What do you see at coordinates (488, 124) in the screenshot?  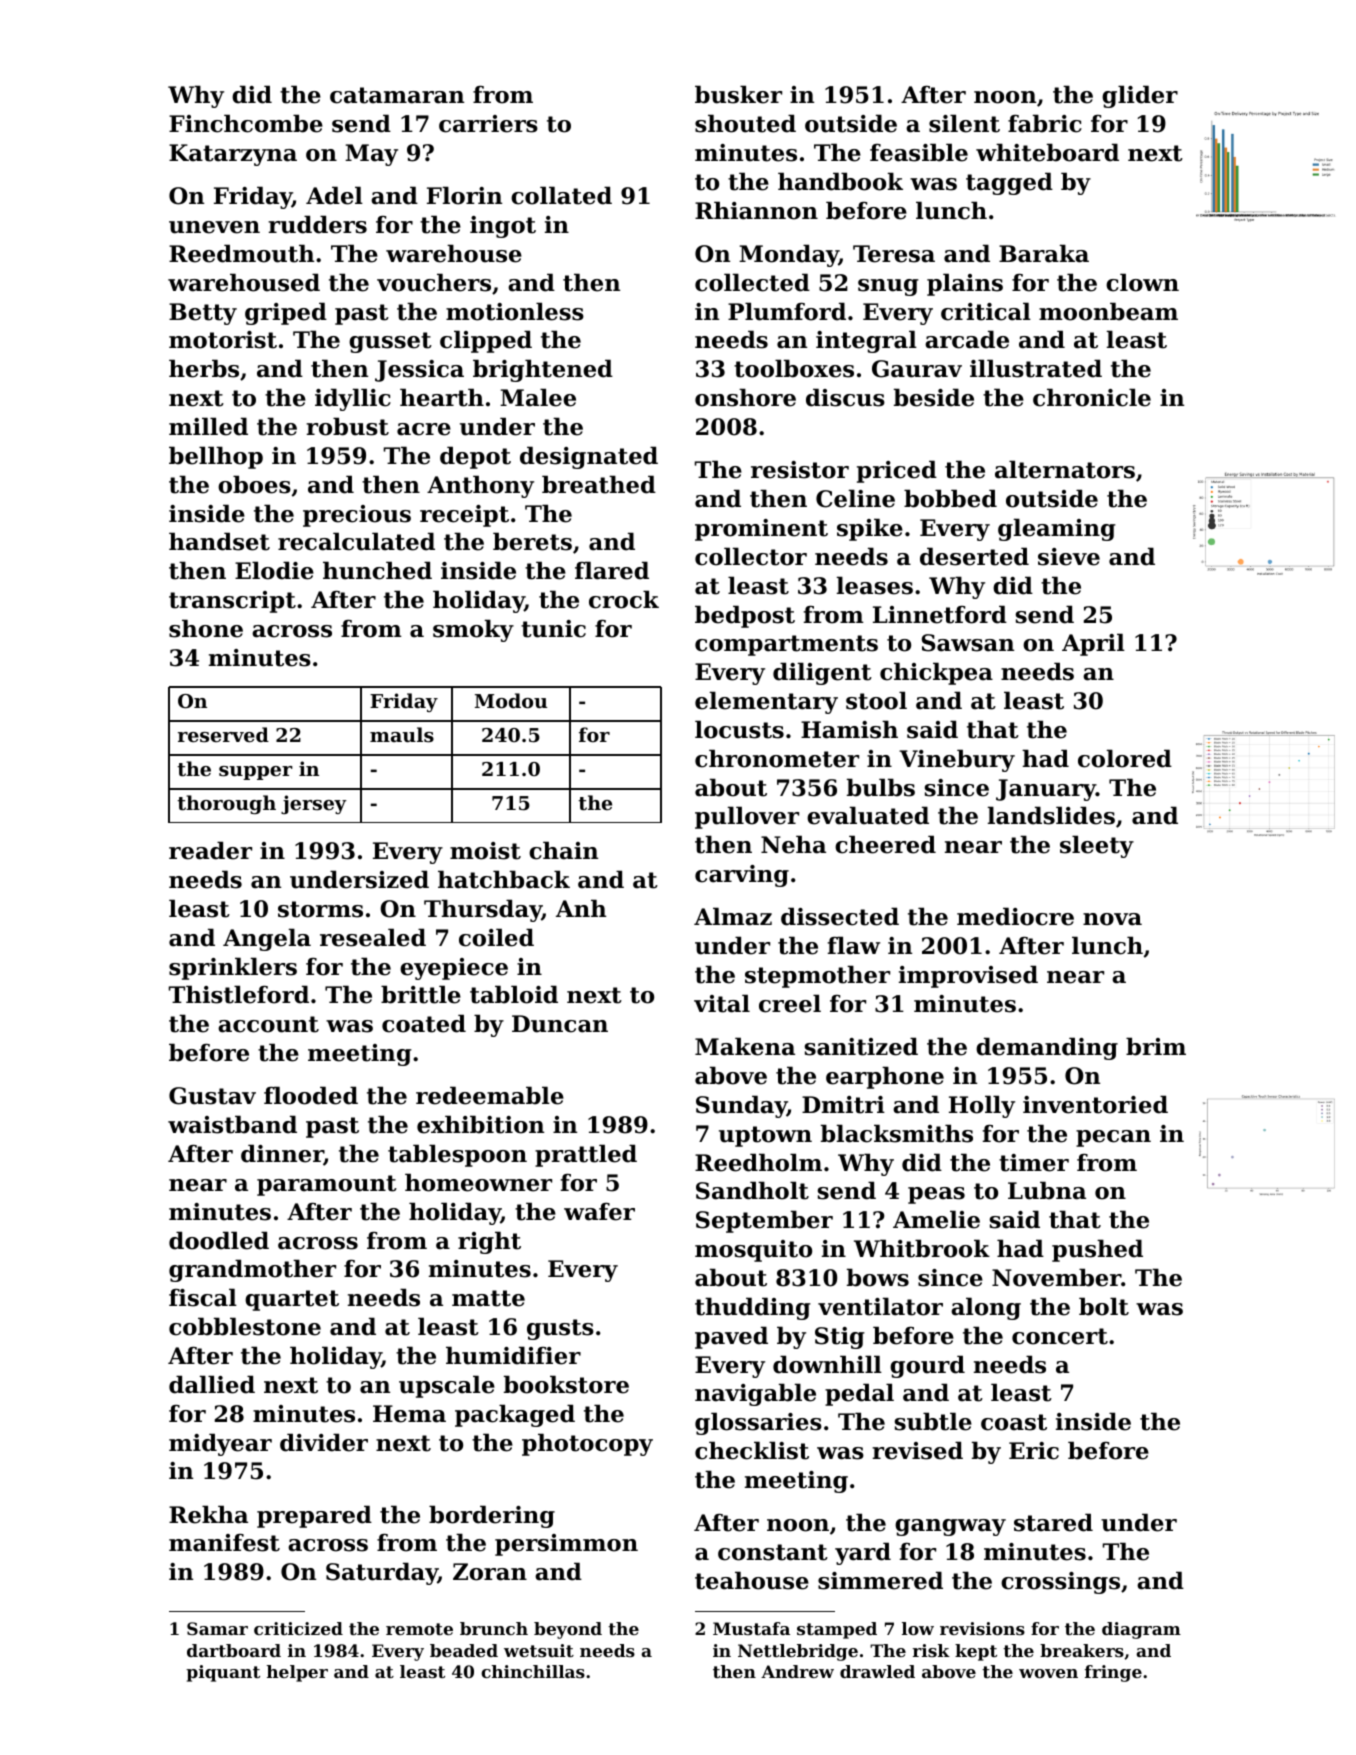 I see `carriers` at bounding box center [488, 124].
